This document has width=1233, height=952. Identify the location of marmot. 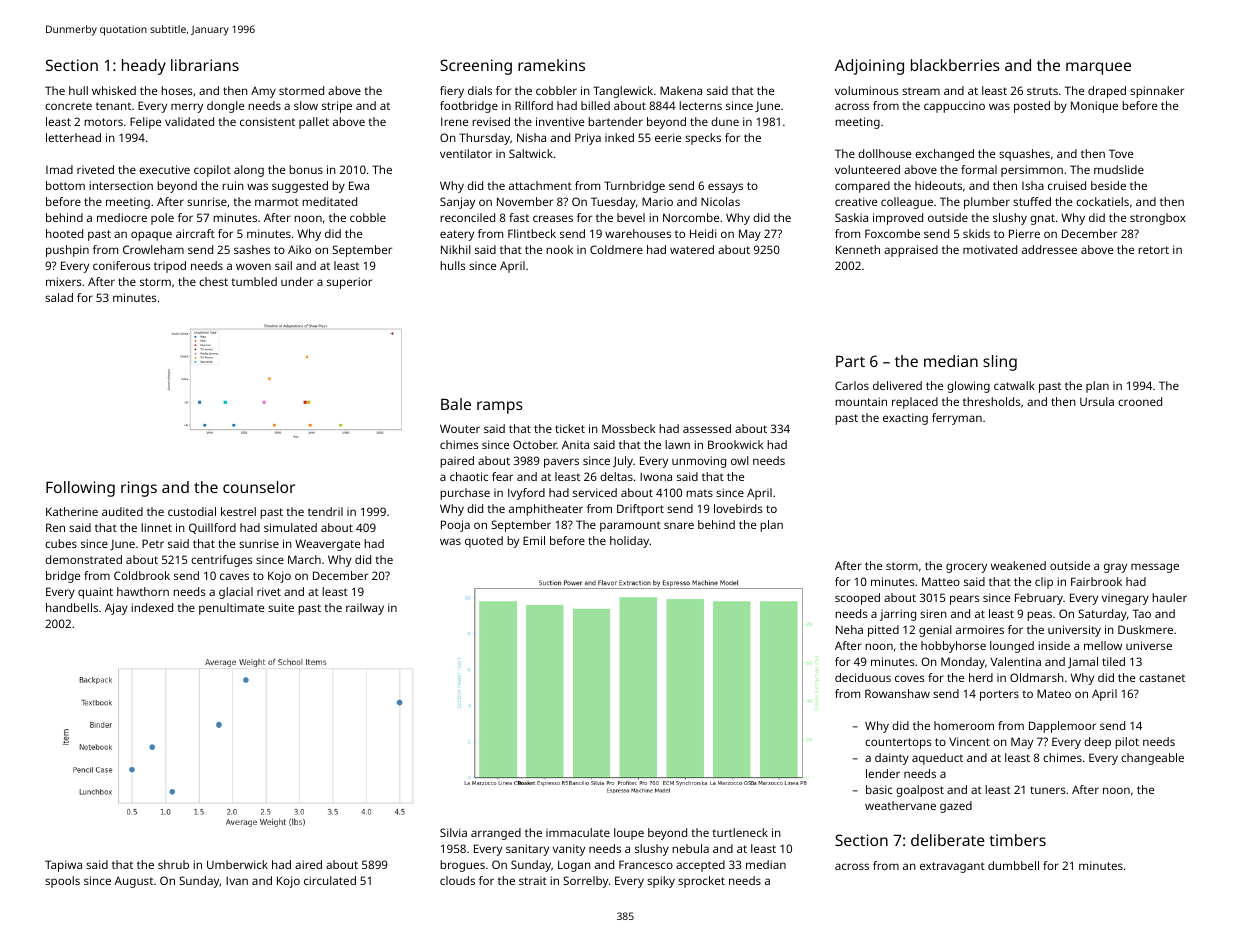
(277, 202).
